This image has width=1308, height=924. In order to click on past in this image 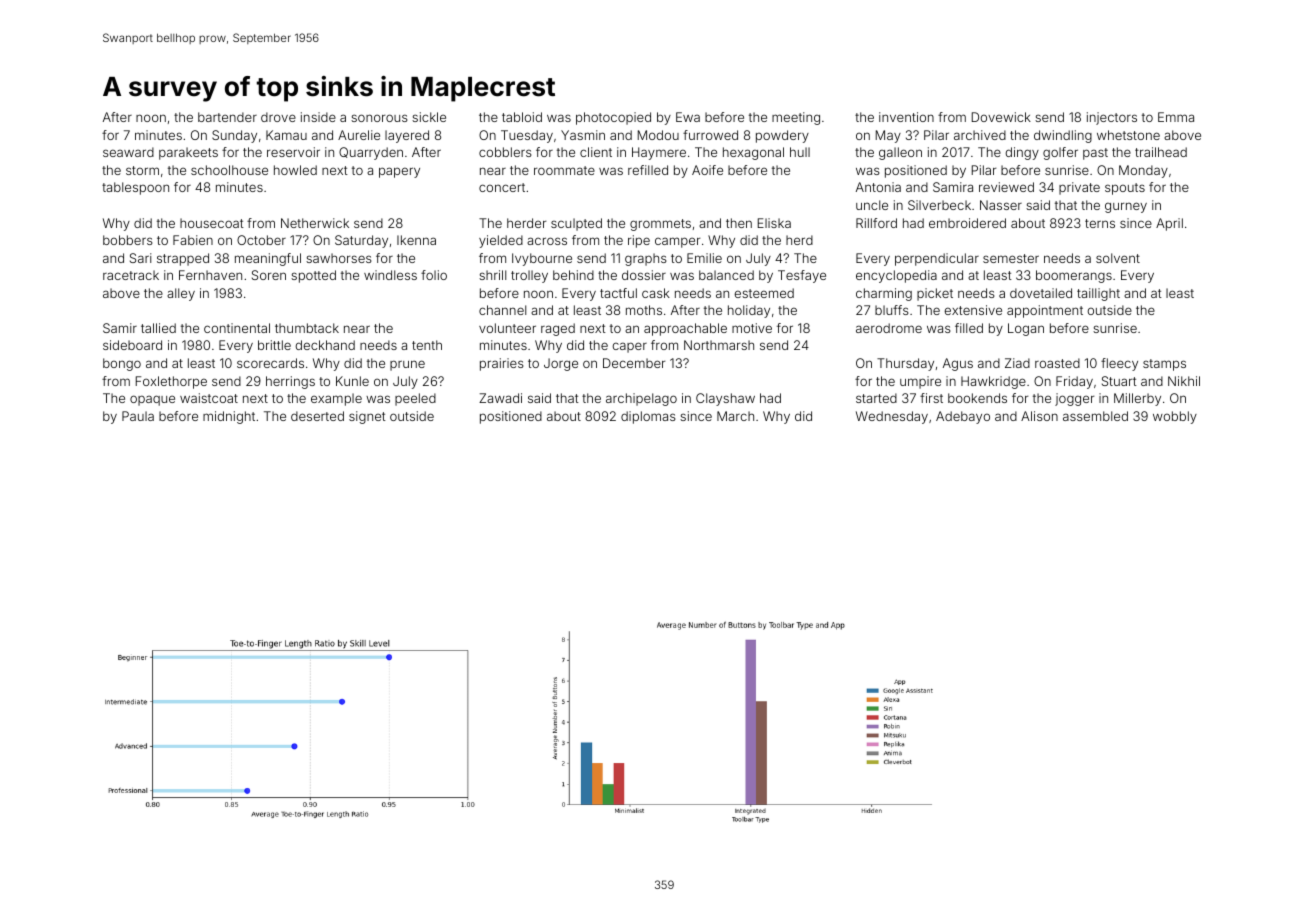, I will do `click(1095, 154)`.
